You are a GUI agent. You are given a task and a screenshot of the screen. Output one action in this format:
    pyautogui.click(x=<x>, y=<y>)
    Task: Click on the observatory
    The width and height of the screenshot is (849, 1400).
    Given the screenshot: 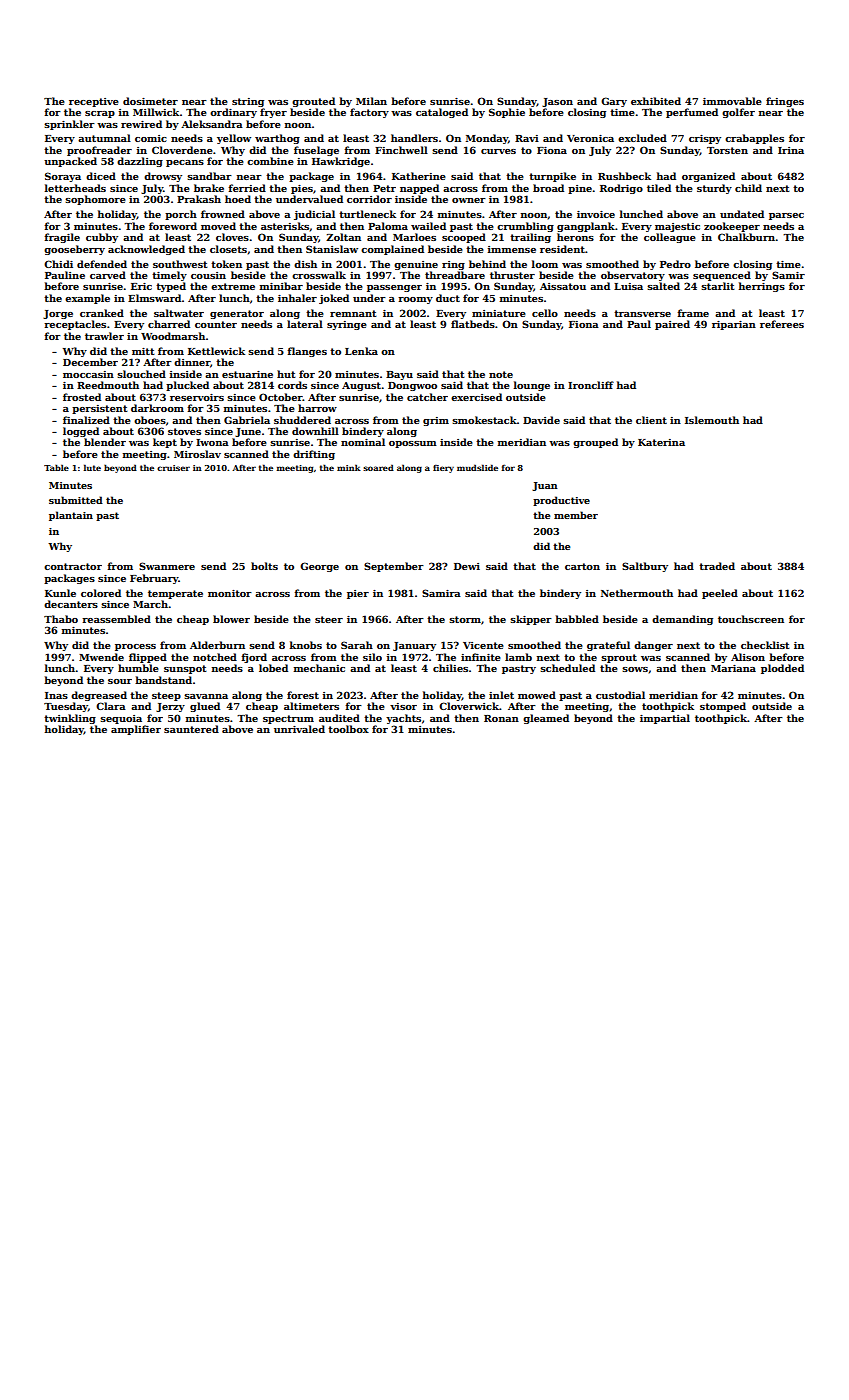 What is the action you would take?
    pyautogui.click(x=633, y=276)
